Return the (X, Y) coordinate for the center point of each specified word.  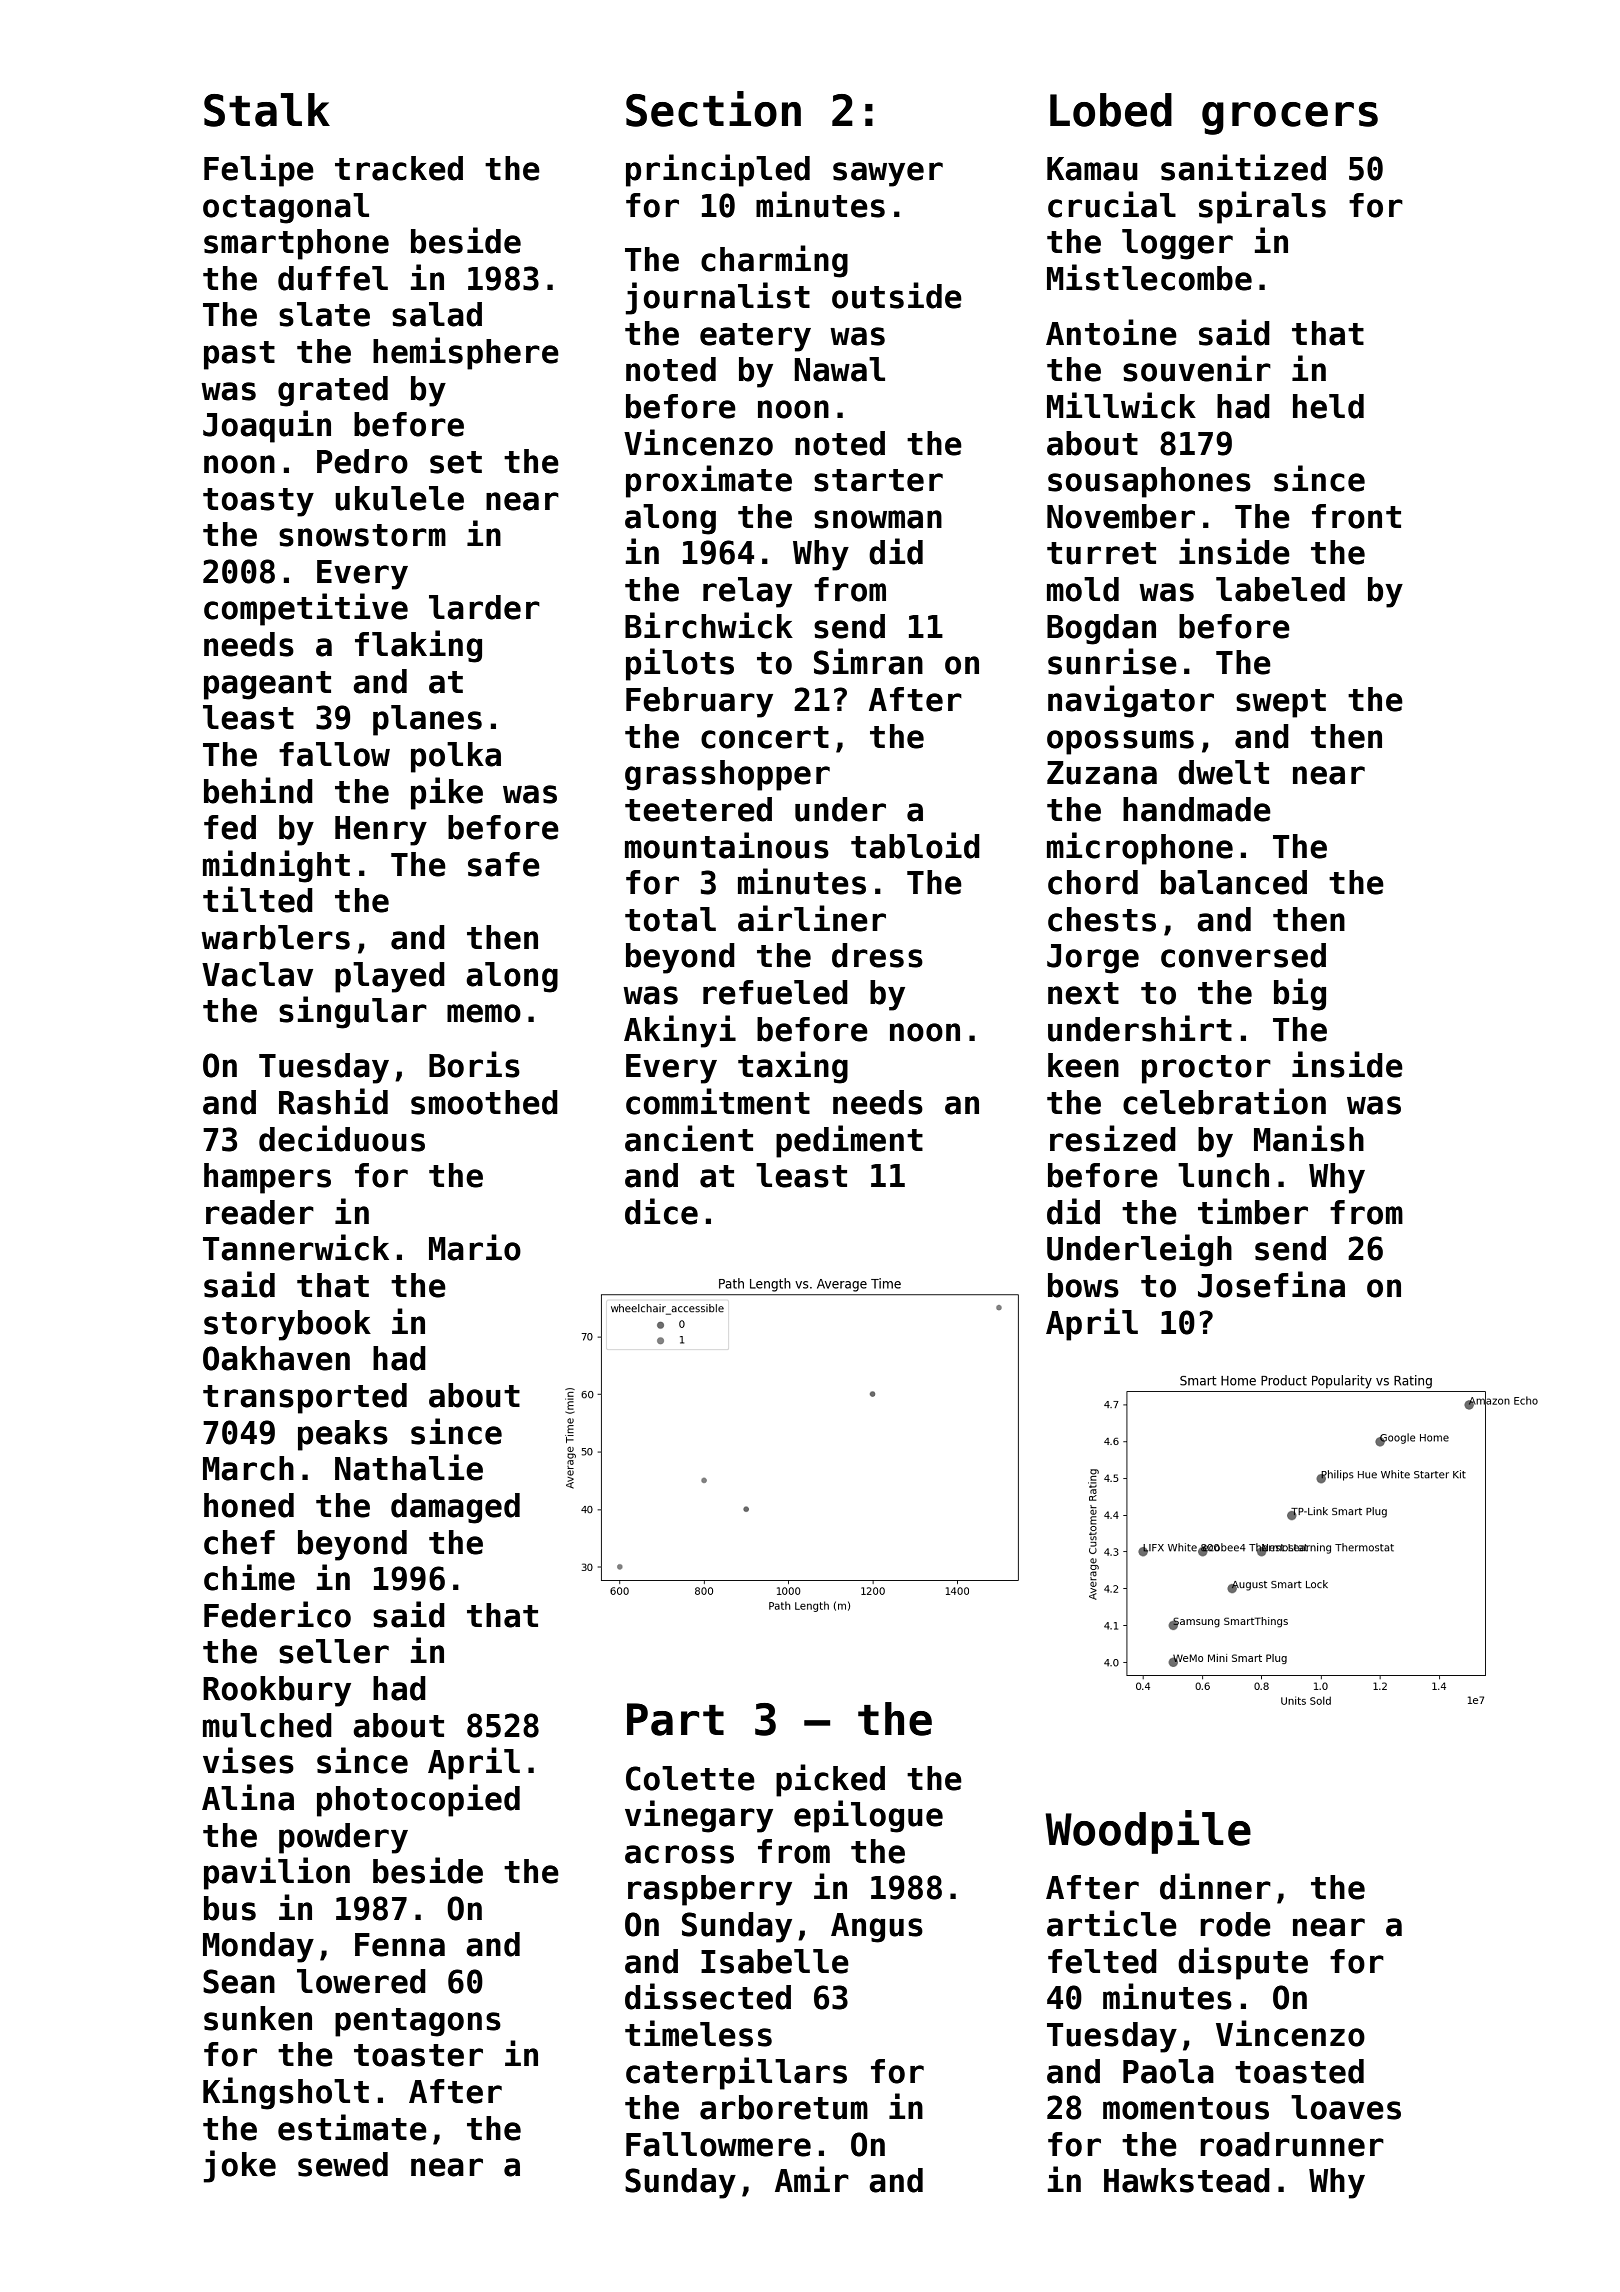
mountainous (727, 845)
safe (504, 864)
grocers (1290, 118)
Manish (1309, 1138)
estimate (352, 2127)
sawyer (888, 174)
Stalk (267, 110)
